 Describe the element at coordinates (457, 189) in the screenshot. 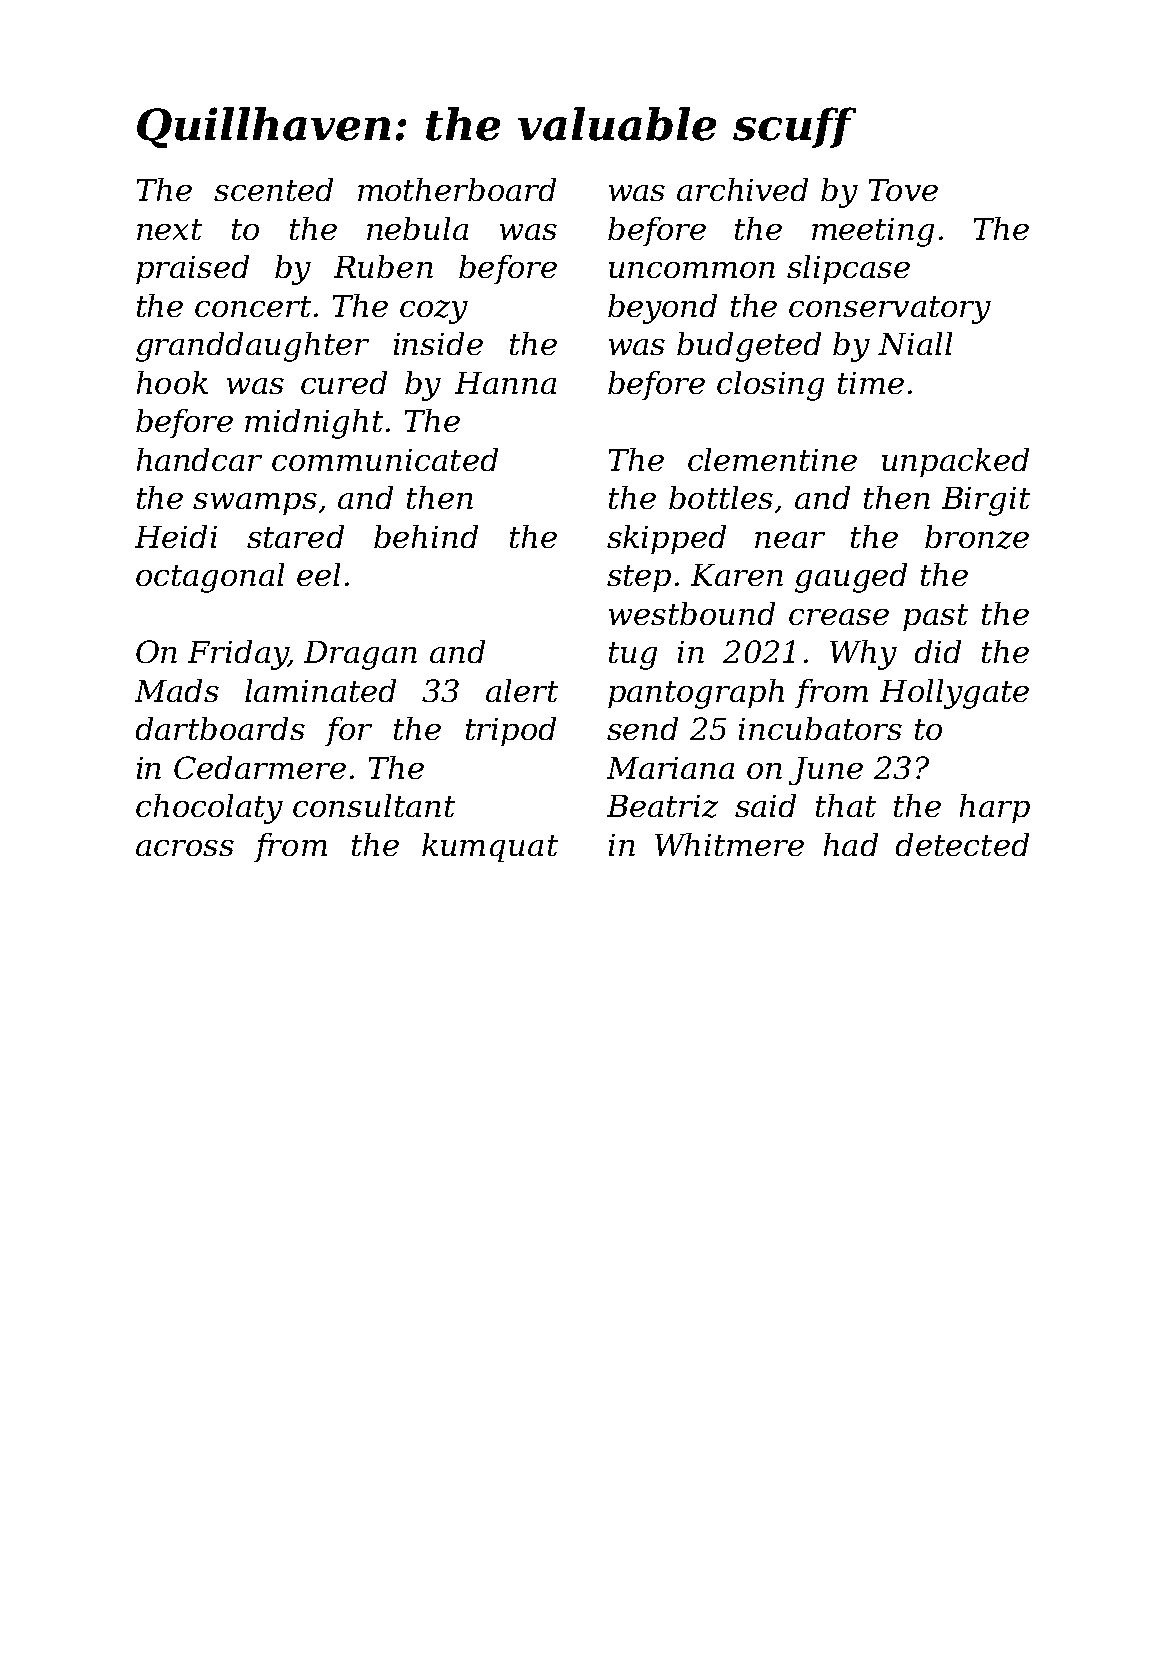

I see `motherboard` at that location.
